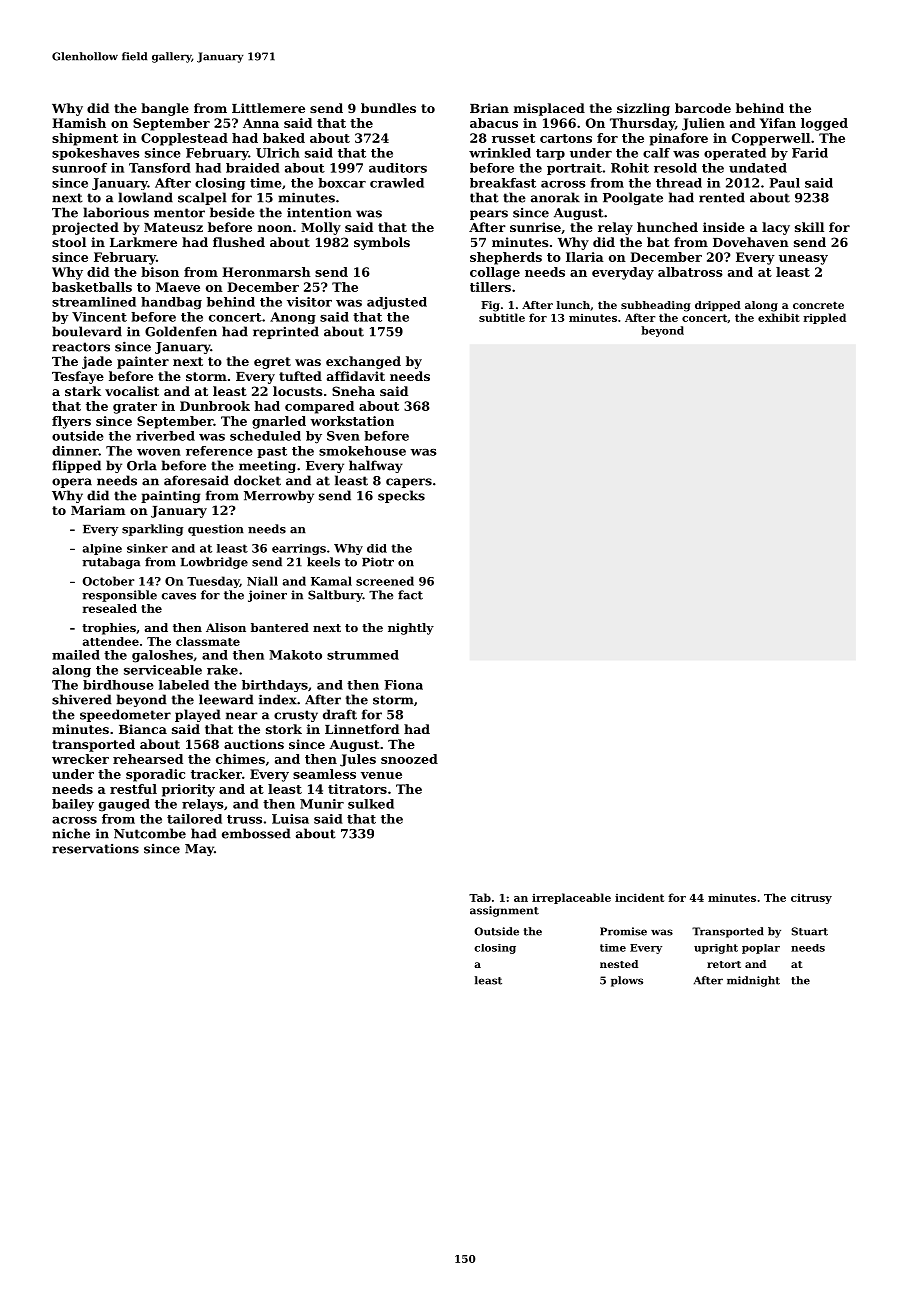  I want to click on snoozed, so click(409, 759).
